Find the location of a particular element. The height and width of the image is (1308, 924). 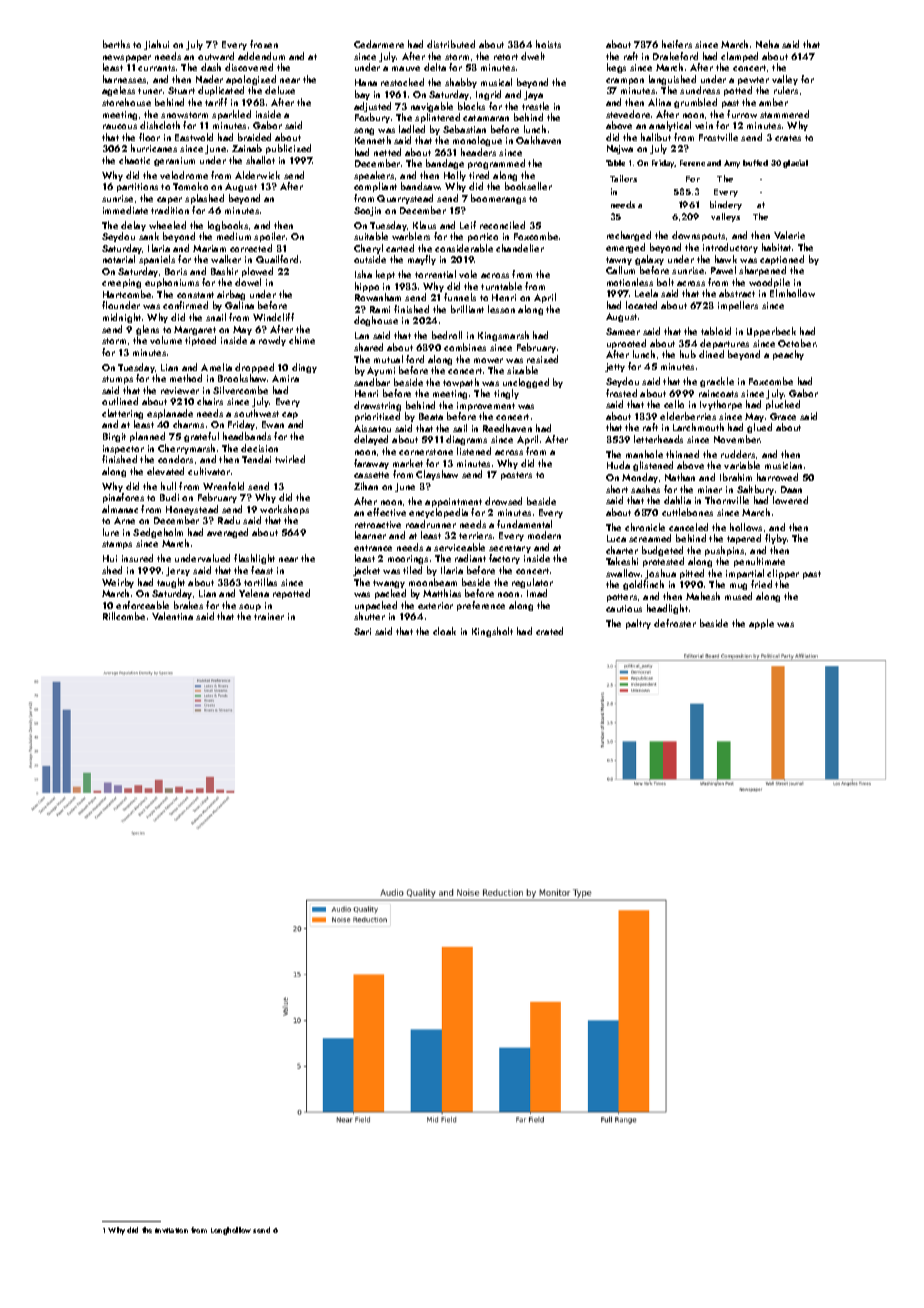

bedroll is located at coordinates (447, 335).
